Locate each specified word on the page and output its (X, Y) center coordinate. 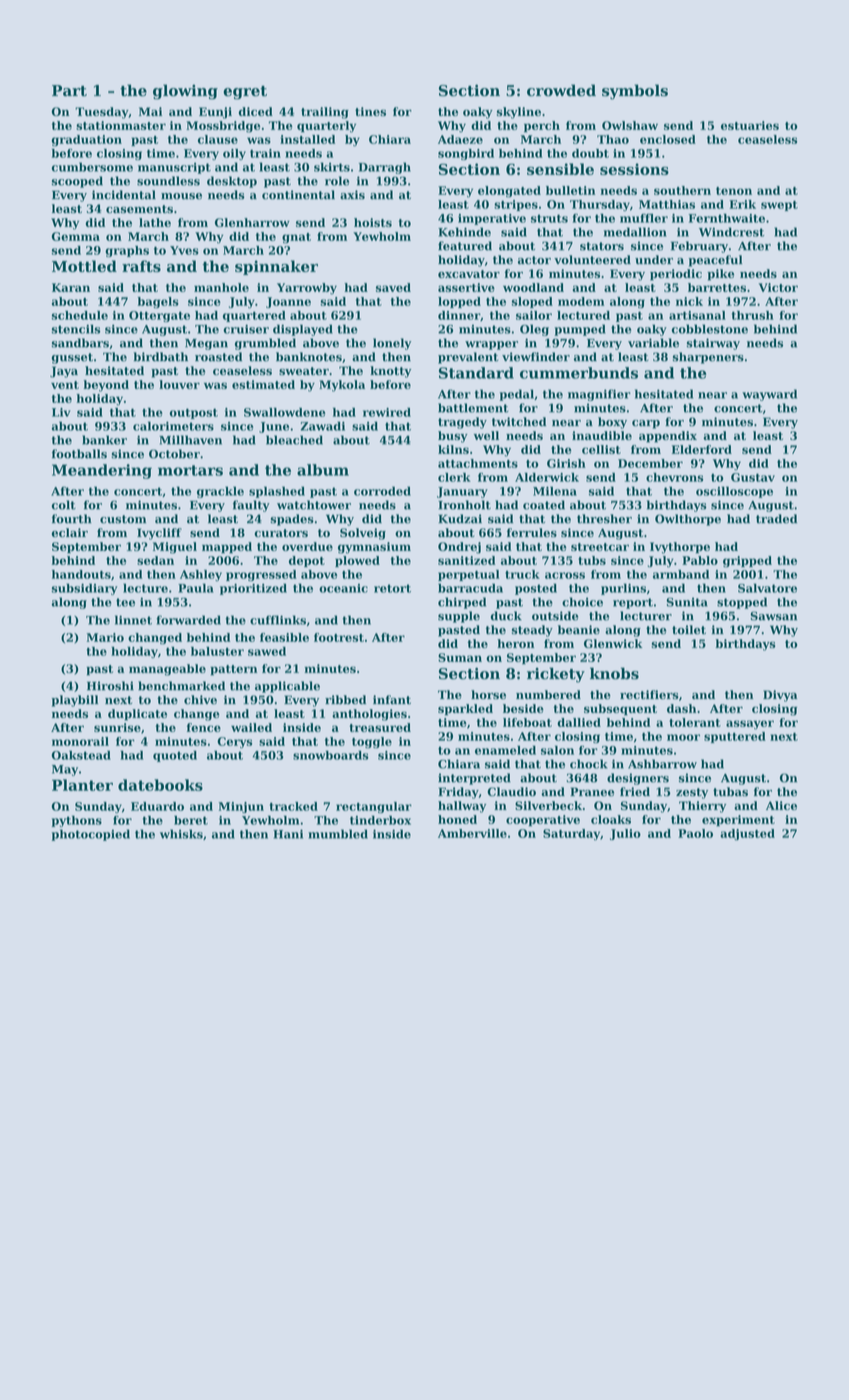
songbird (466, 154)
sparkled (465, 710)
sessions (634, 169)
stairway (713, 344)
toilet (689, 630)
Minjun (241, 807)
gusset (72, 358)
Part (69, 91)
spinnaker (276, 267)
